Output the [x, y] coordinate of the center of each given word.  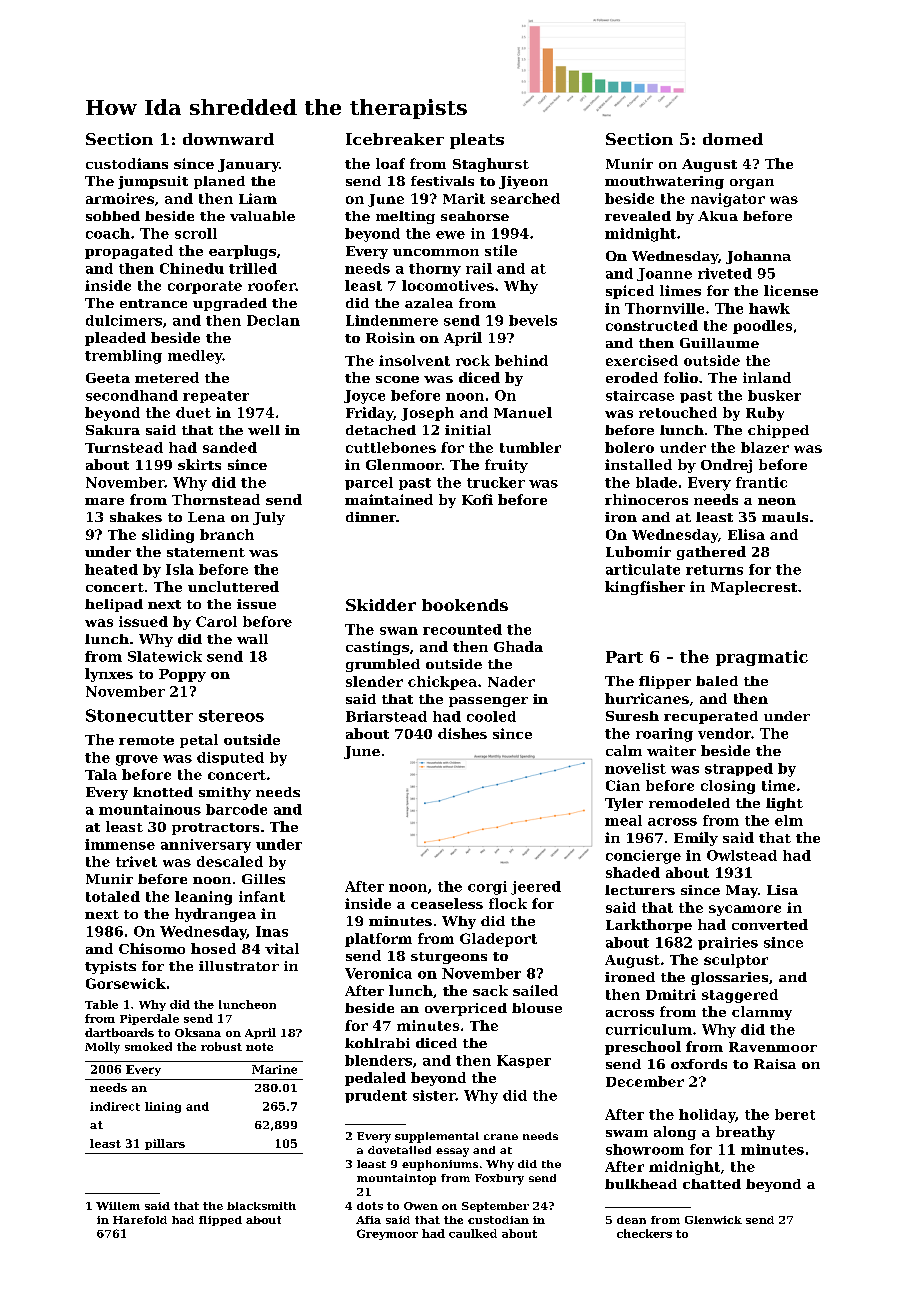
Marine [274, 1069]
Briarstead [386, 716]
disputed [230, 758]
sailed [535, 990]
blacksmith [261, 1206]
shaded [633, 872]
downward [228, 139]
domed [733, 139]
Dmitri [671, 994]
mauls [785, 517]
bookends [465, 605]
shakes [136, 517]
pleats [477, 141]
